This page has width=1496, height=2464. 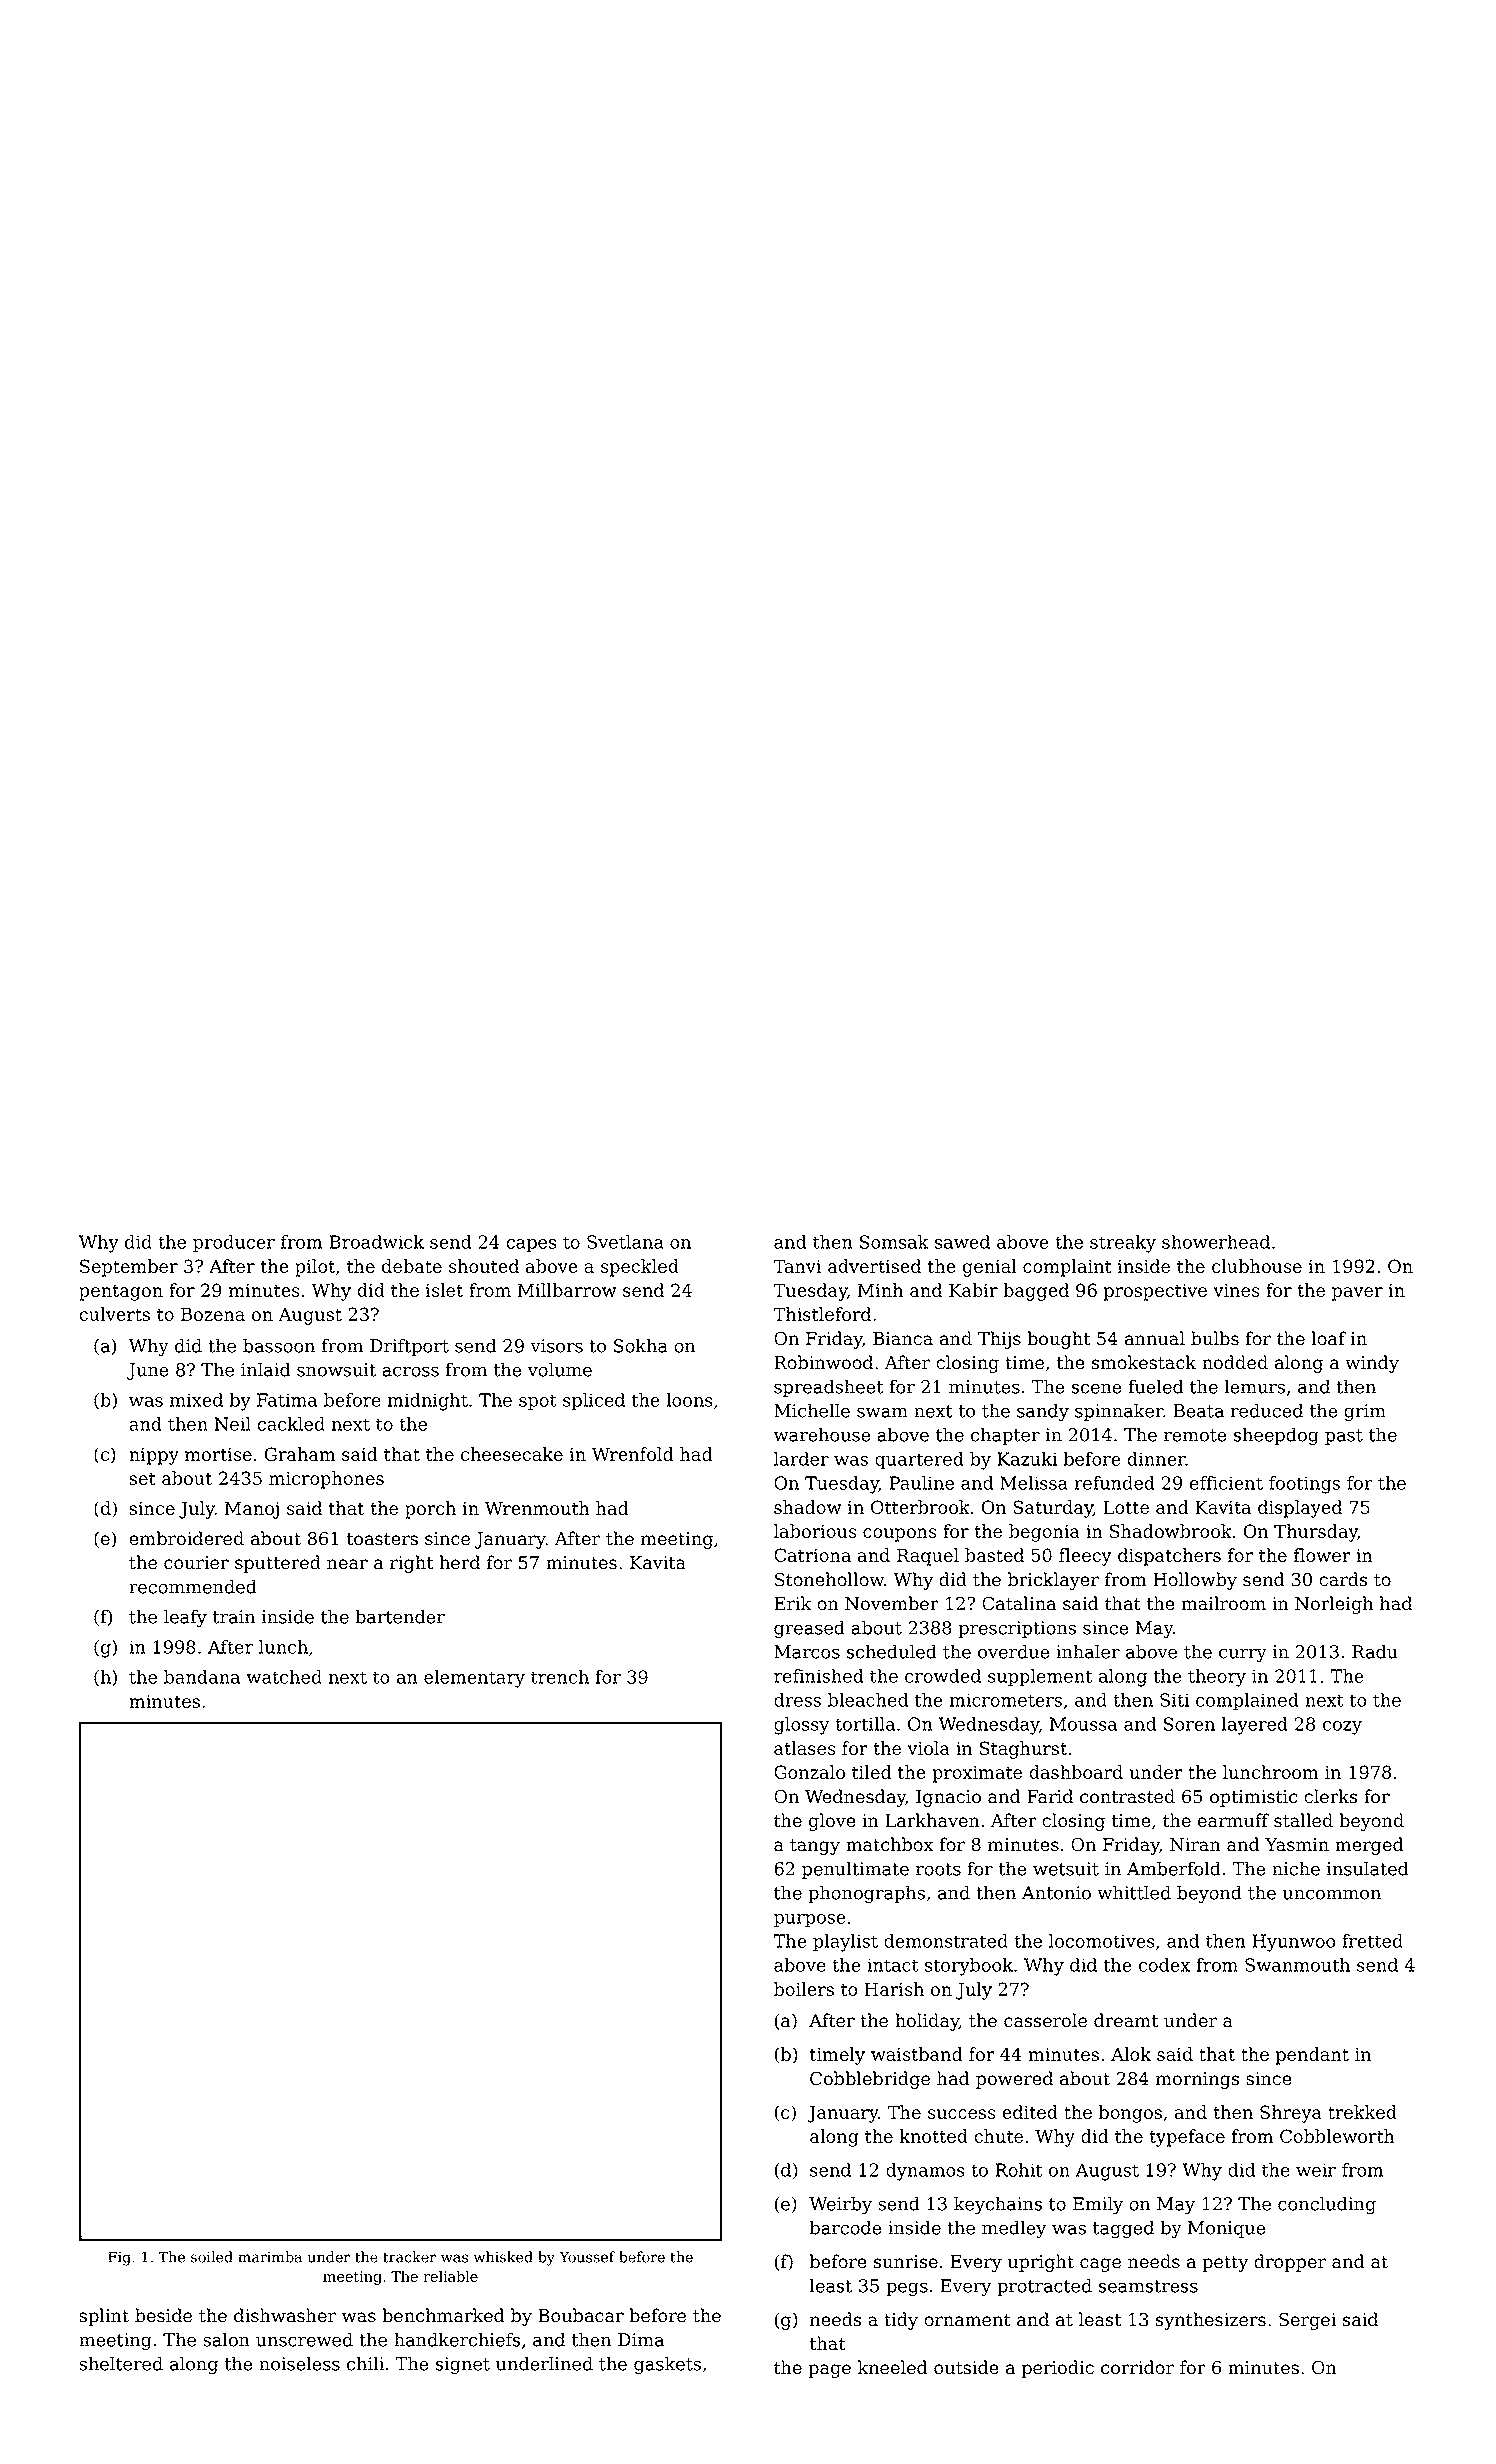 What do you see at coordinates (202, 1677) in the page?
I see `bandana` at bounding box center [202, 1677].
